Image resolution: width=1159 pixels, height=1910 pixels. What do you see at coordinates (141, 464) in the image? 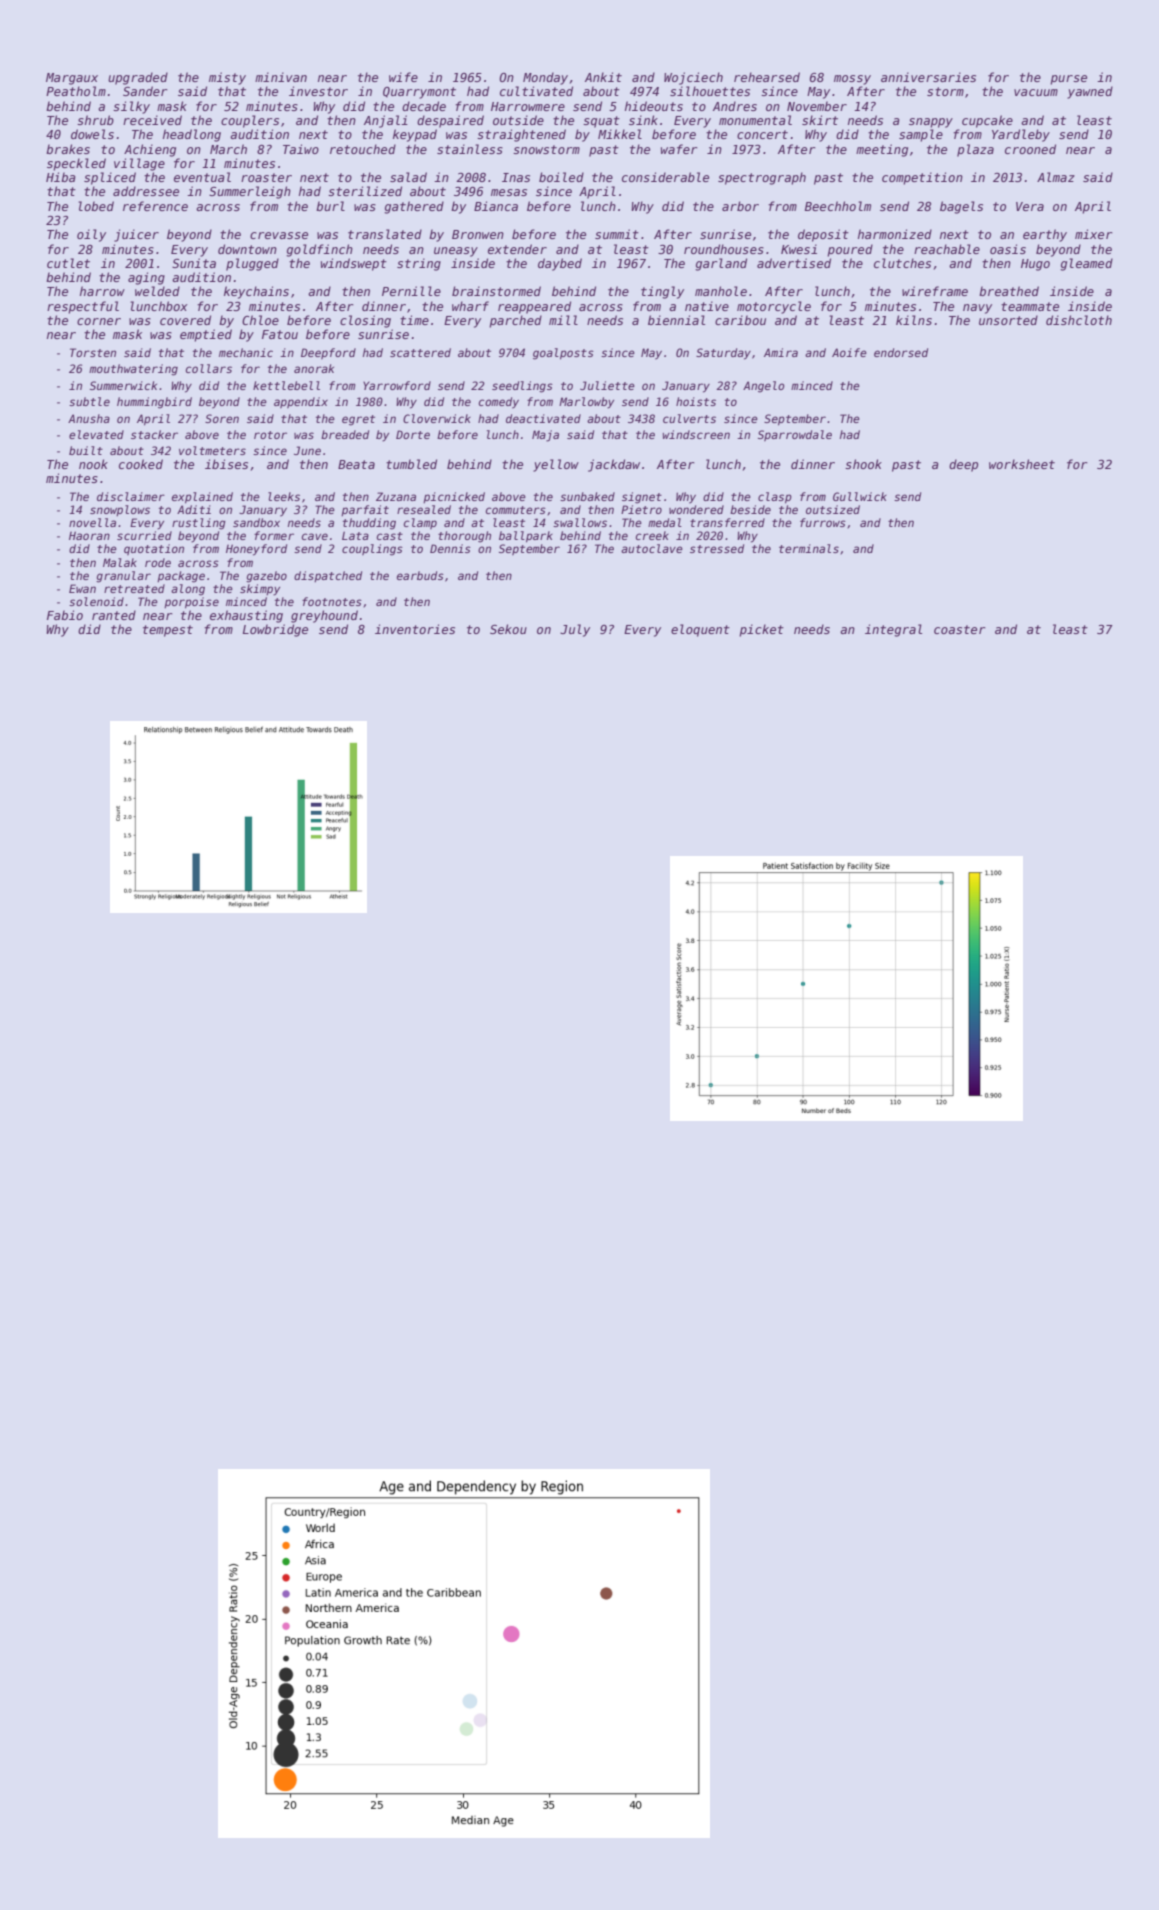
I see `cooked` at bounding box center [141, 464].
